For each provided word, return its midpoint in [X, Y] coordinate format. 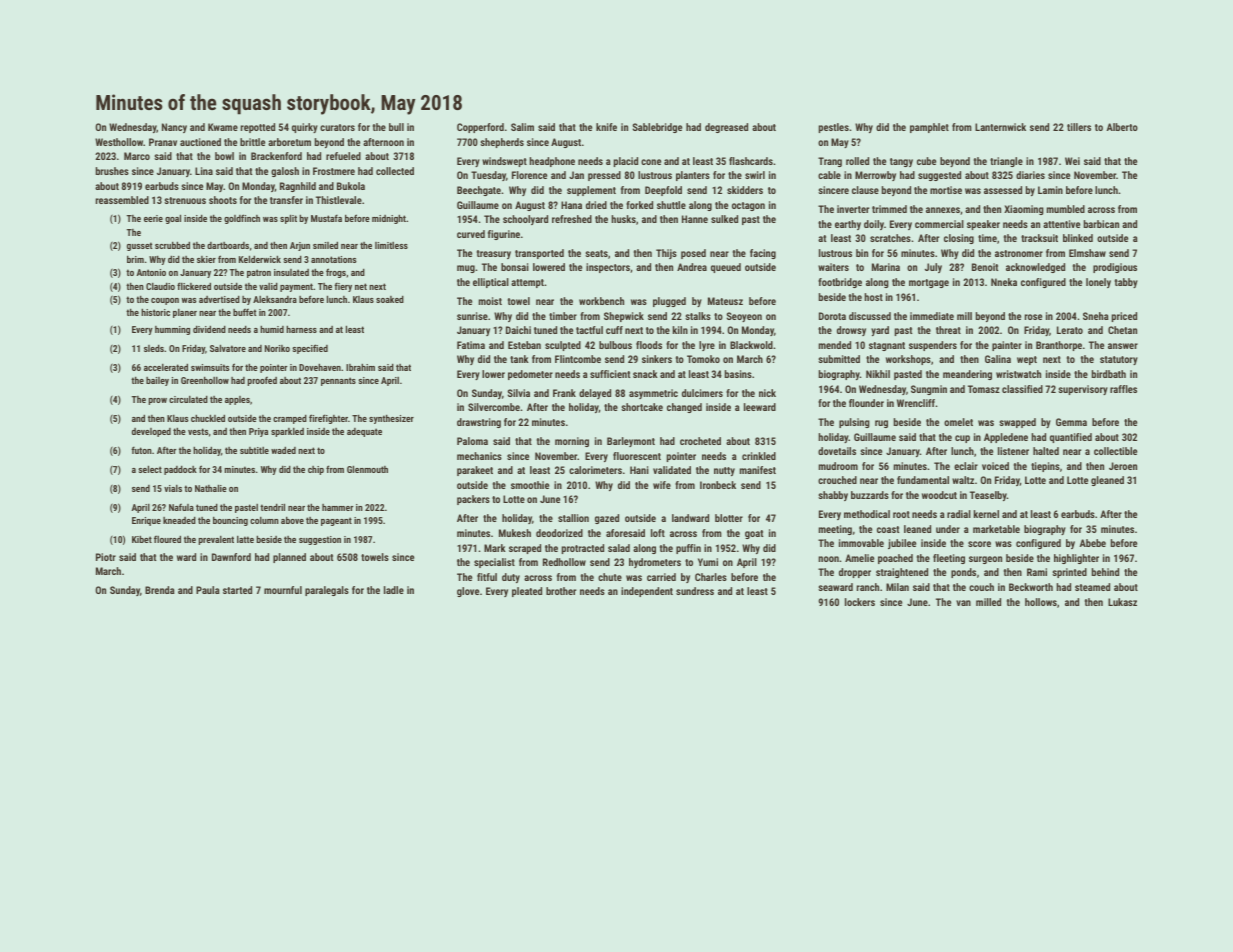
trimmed [889, 209]
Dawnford [231, 557]
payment [296, 287]
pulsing [854, 423]
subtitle [254, 450]
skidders [745, 190]
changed [684, 408]
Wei [1072, 161]
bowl [224, 156]
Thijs [666, 254]
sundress [695, 591]
